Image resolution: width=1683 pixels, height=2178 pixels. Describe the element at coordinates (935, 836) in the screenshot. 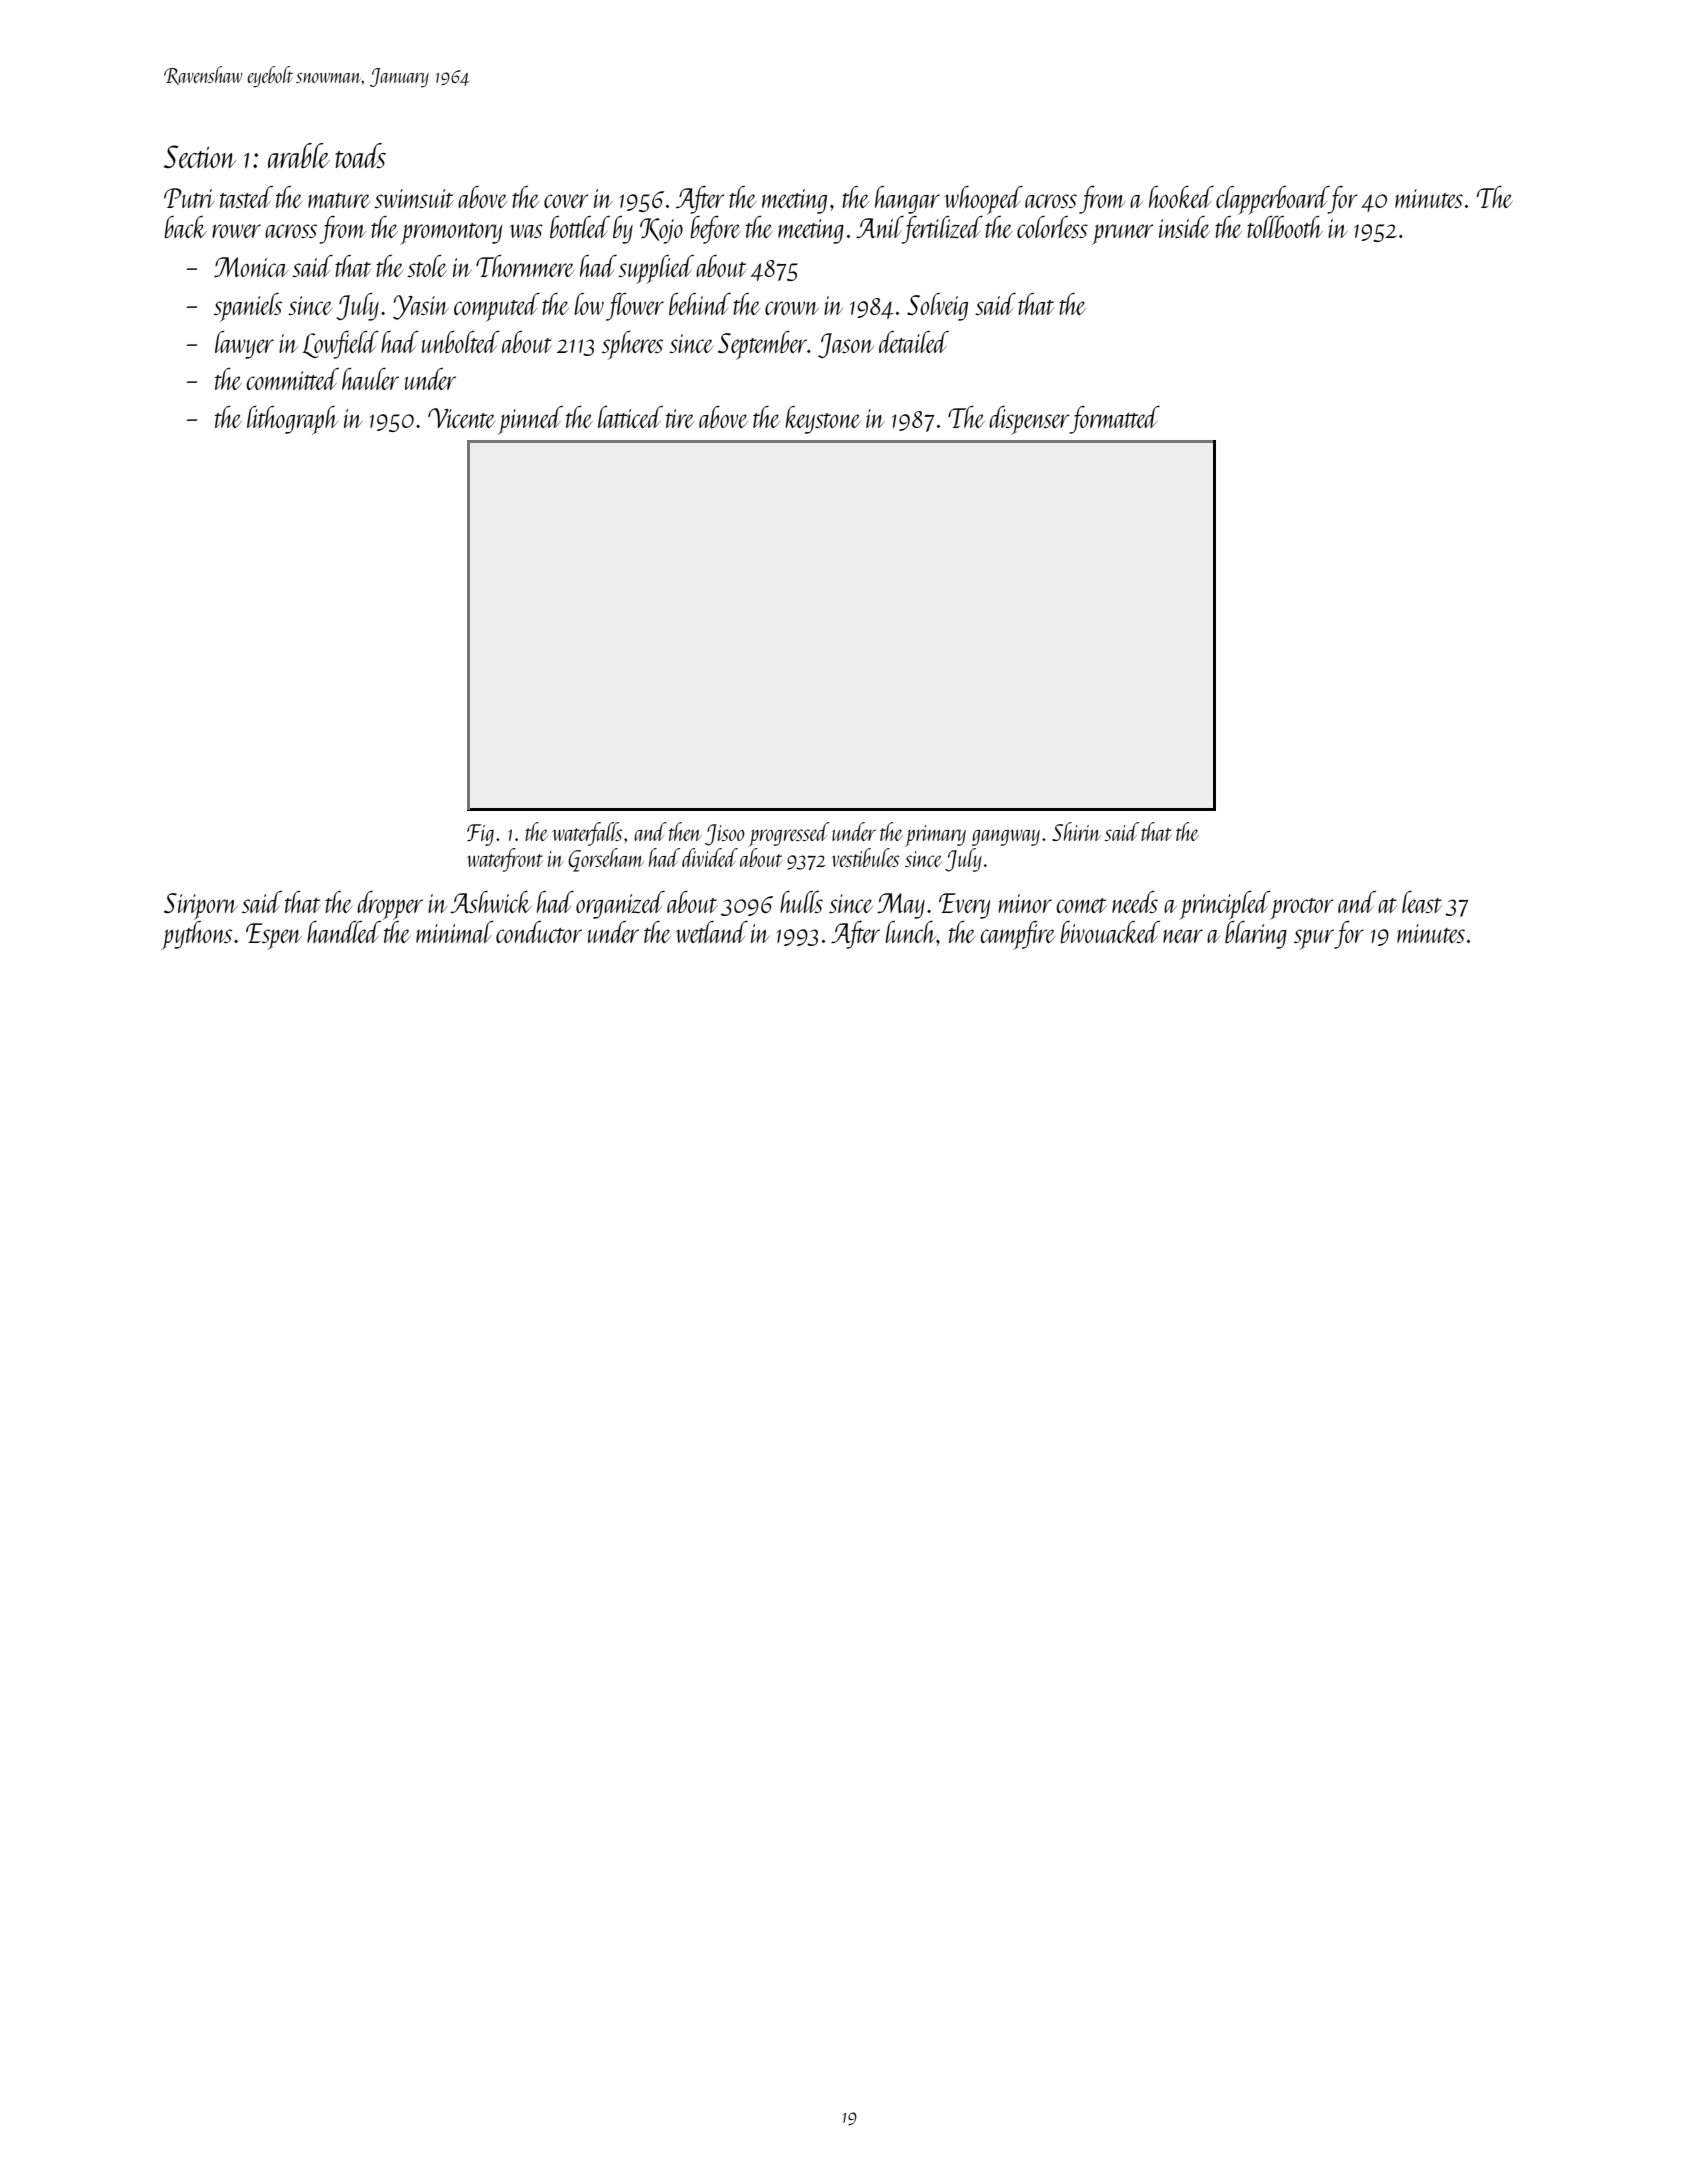

I see `primary` at that location.
